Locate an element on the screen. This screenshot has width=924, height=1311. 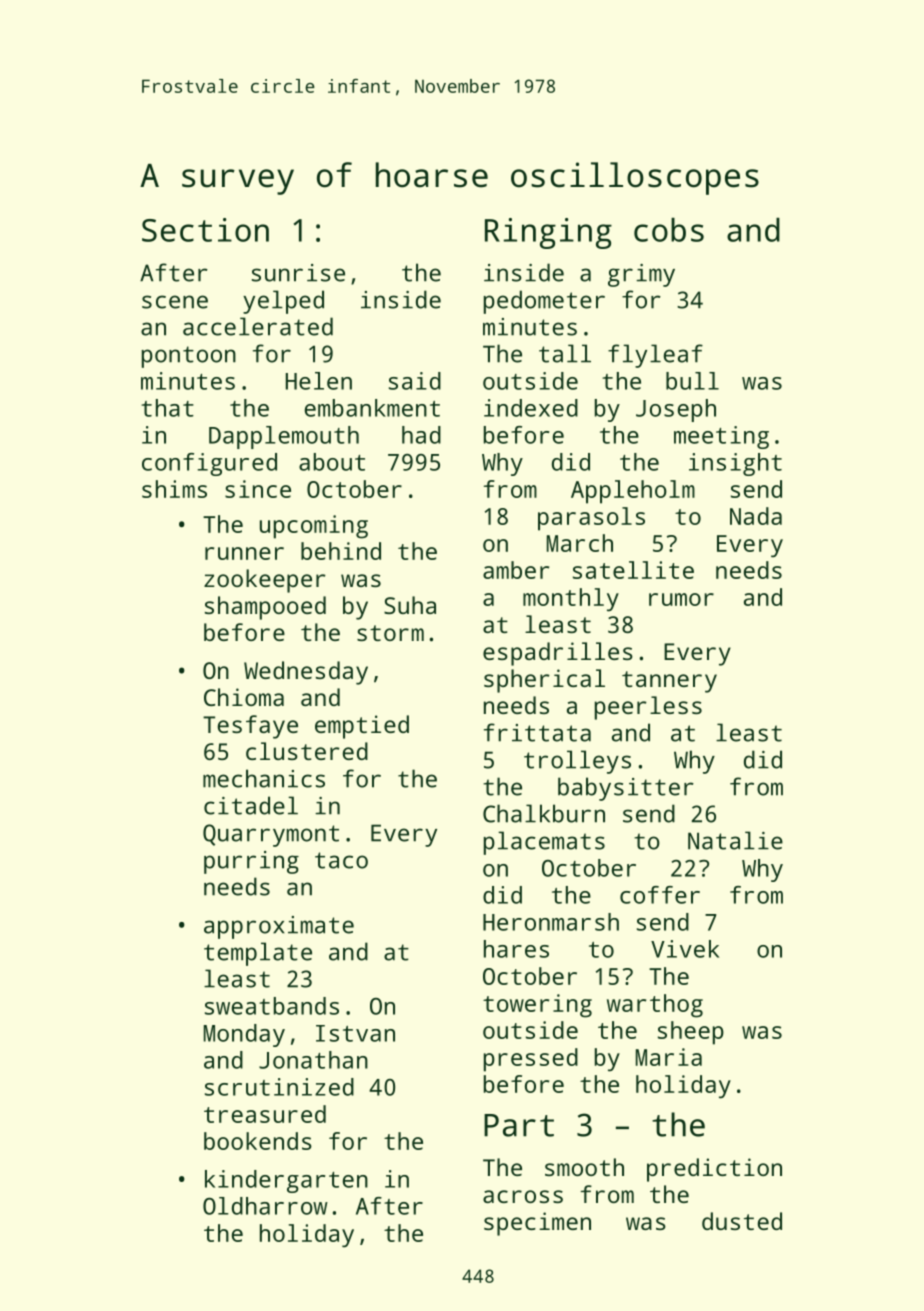
Wednesday is located at coordinates (306, 673).
